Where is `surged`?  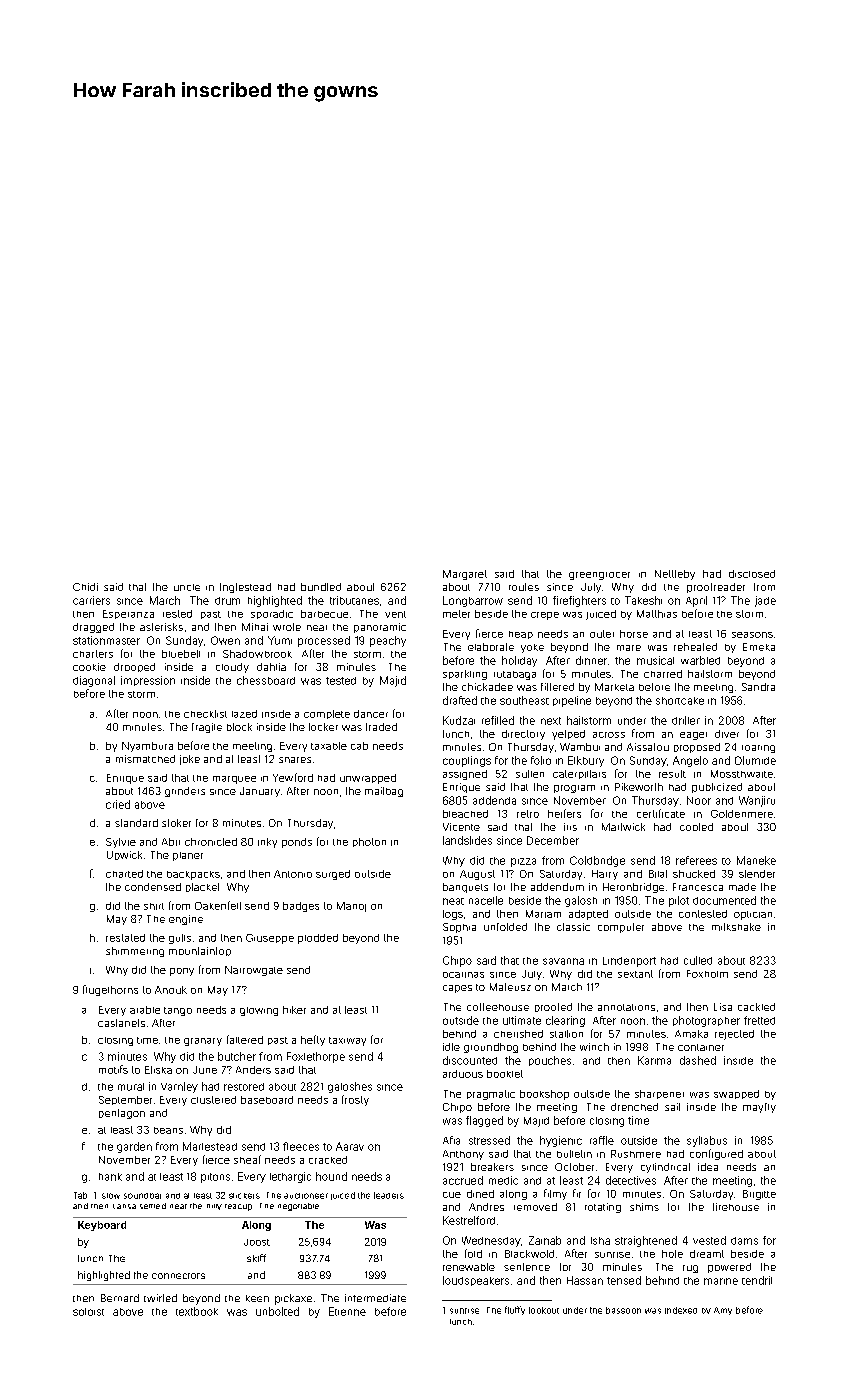 surged is located at coordinates (333, 875).
